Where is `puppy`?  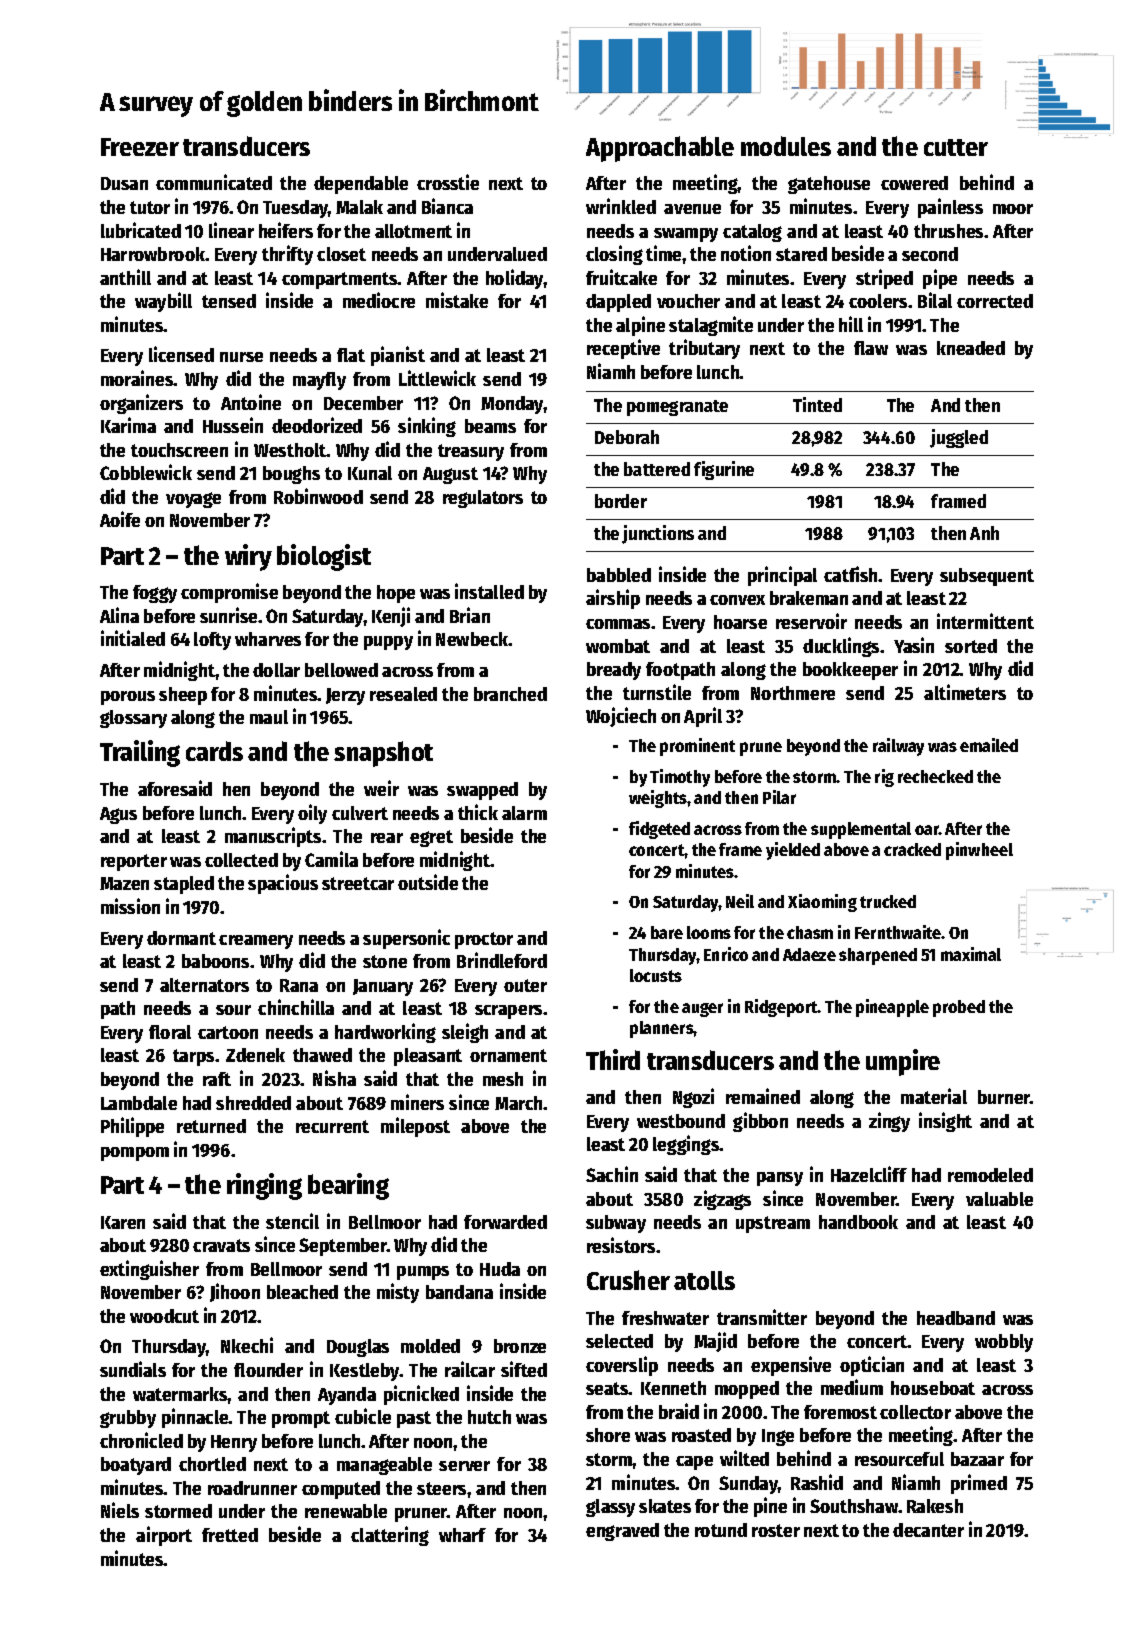 puppy is located at coordinates (388, 643).
